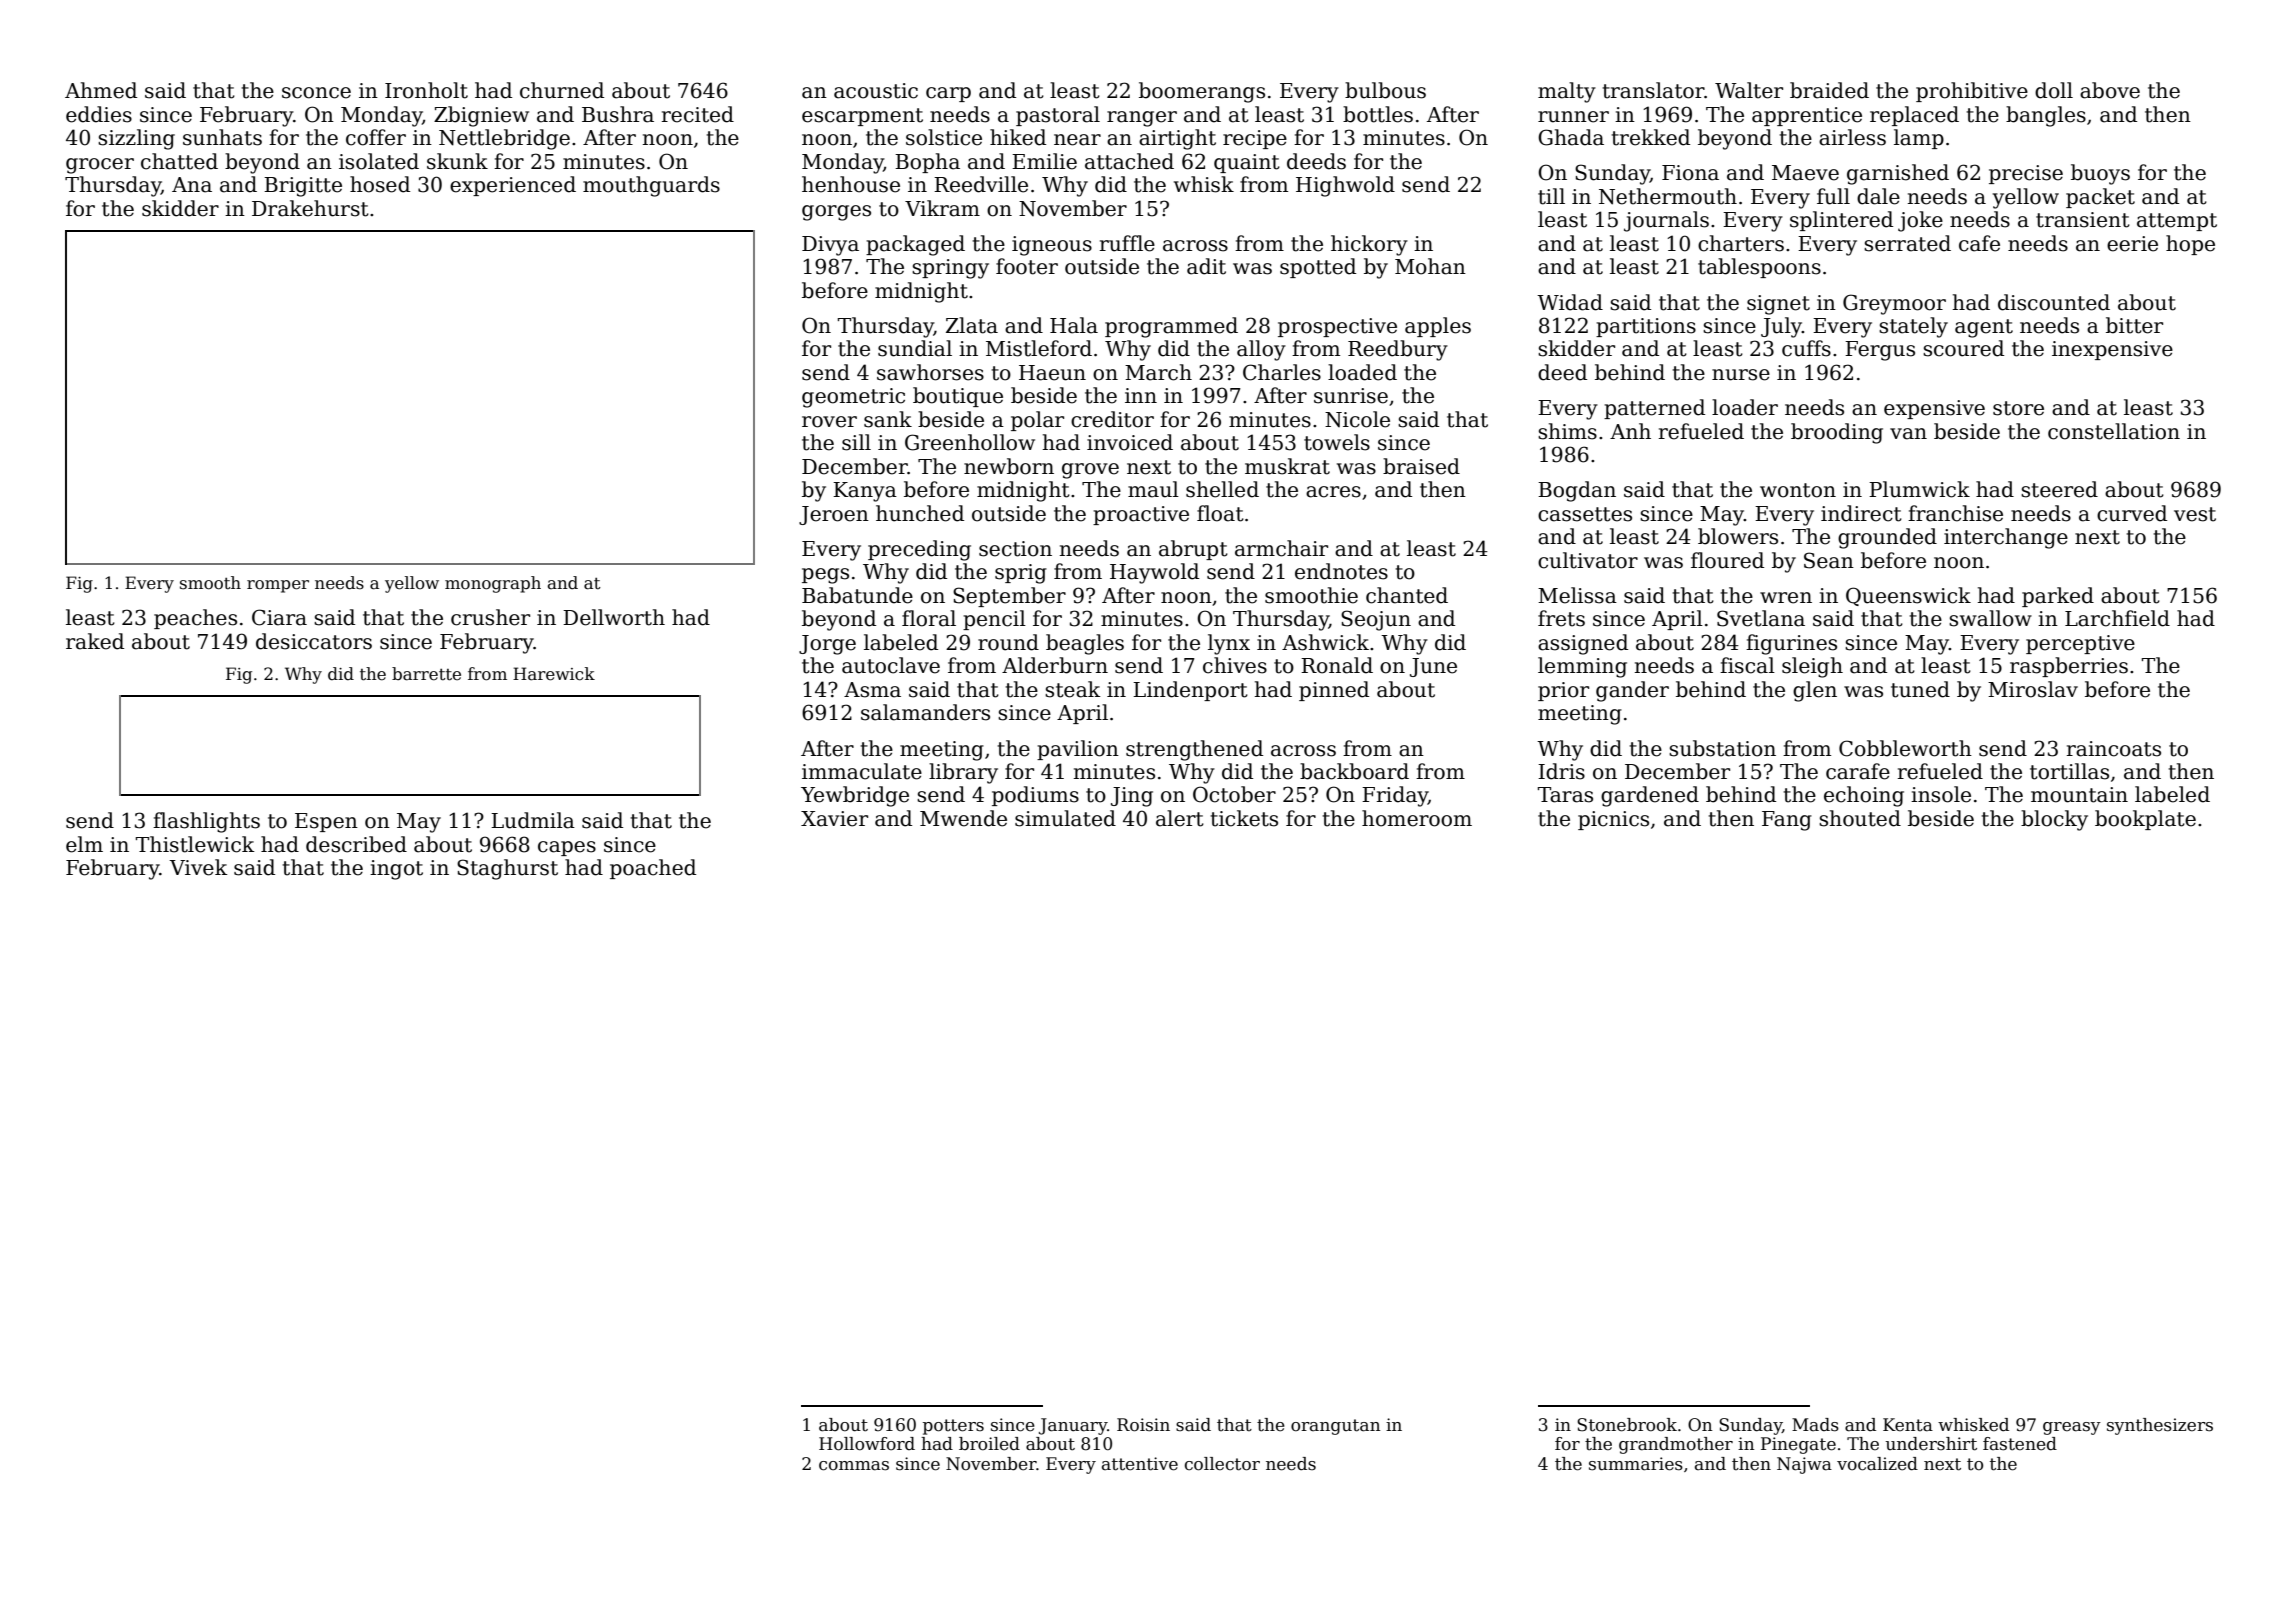  Describe the element at coordinates (493, 584) in the screenshot. I see `monograph` at that location.
